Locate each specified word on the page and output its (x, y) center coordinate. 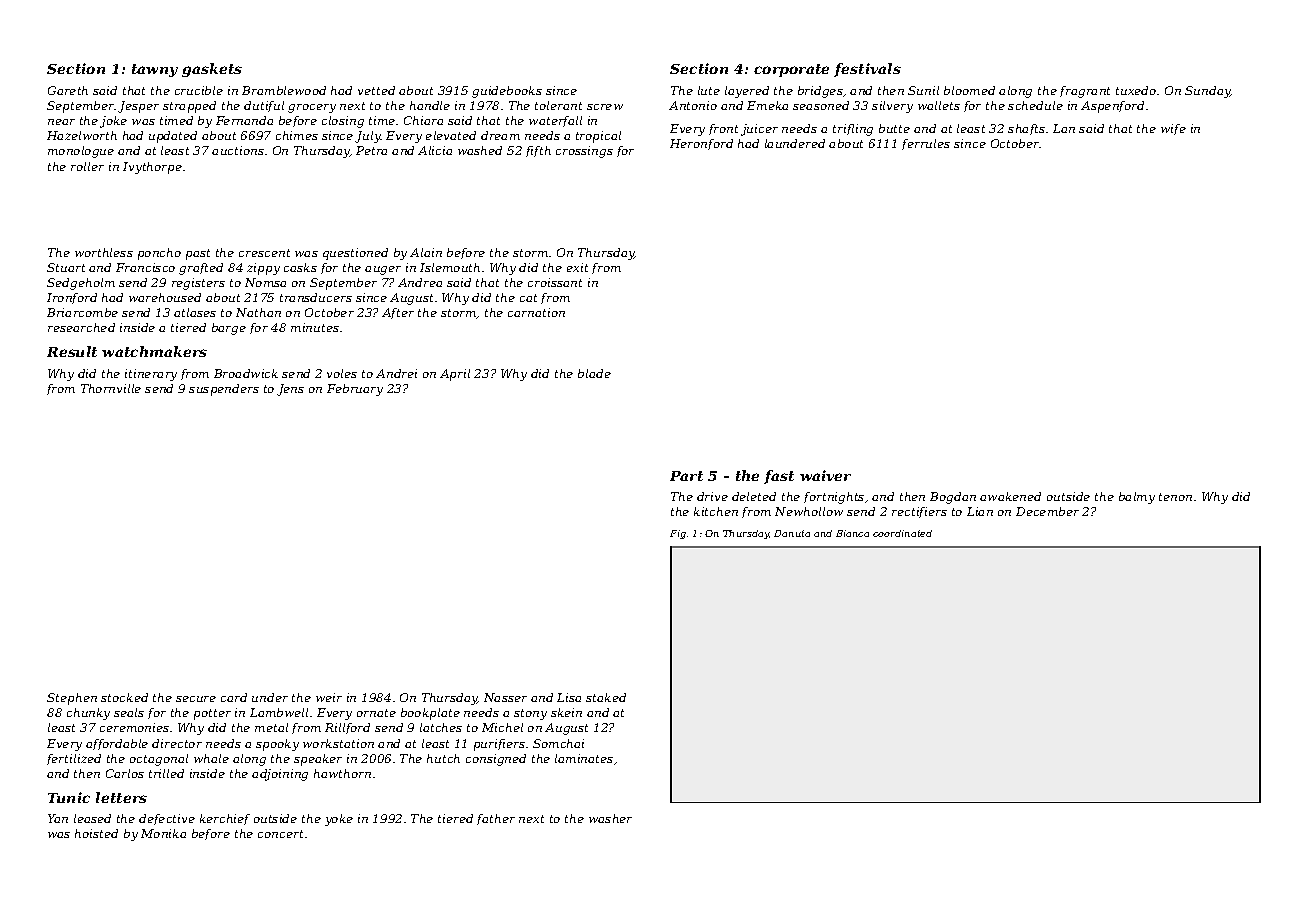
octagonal (159, 760)
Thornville (111, 388)
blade (594, 373)
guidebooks (507, 92)
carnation (536, 312)
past (198, 254)
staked (606, 697)
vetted (376, 90)
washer (610, 818)
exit (577, 267)
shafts (1026, 129)
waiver (825, 475)
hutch (443, 758)
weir (329, 697)
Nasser (505, 697)
